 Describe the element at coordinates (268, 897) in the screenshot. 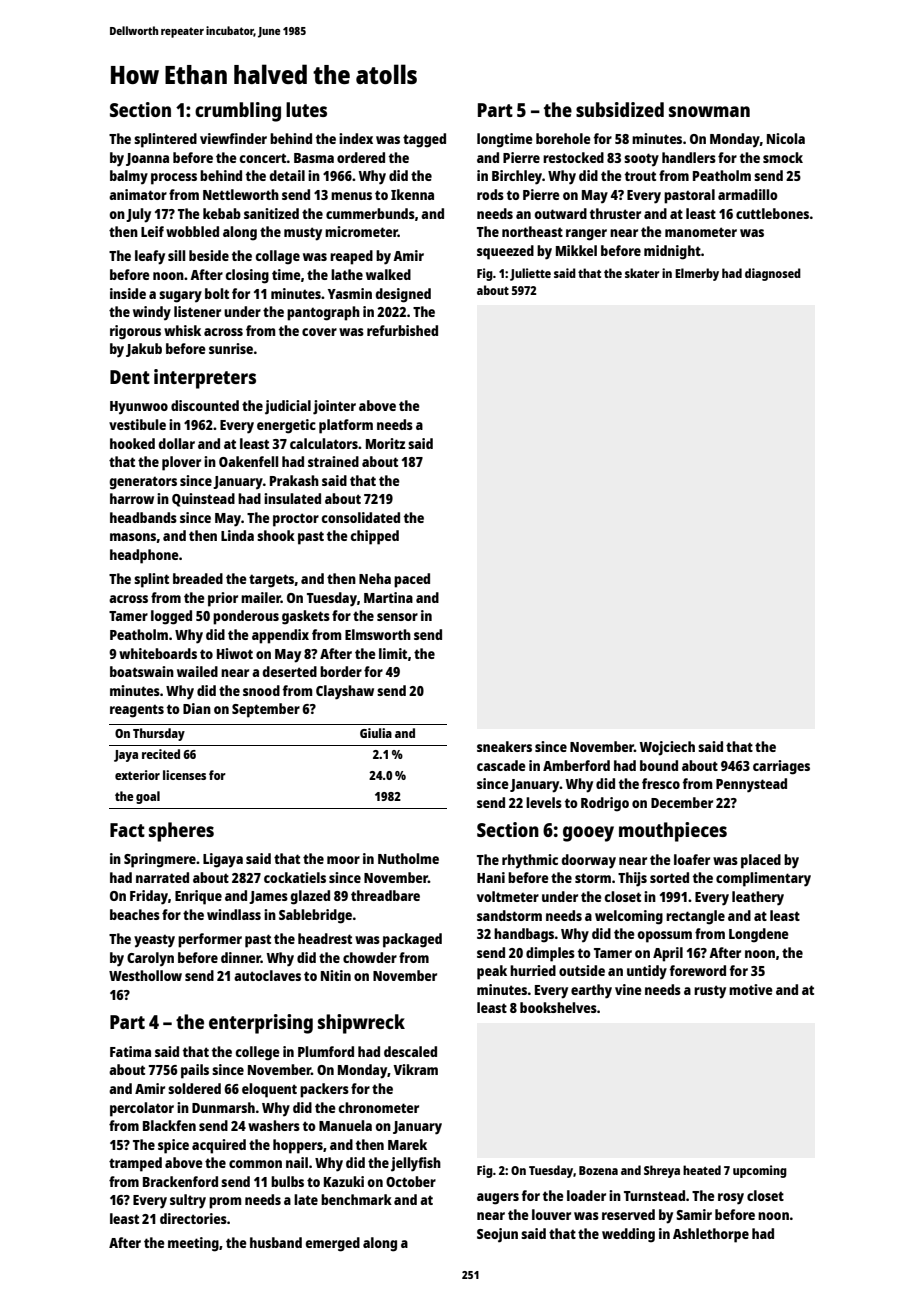

I see `James` at that location.
